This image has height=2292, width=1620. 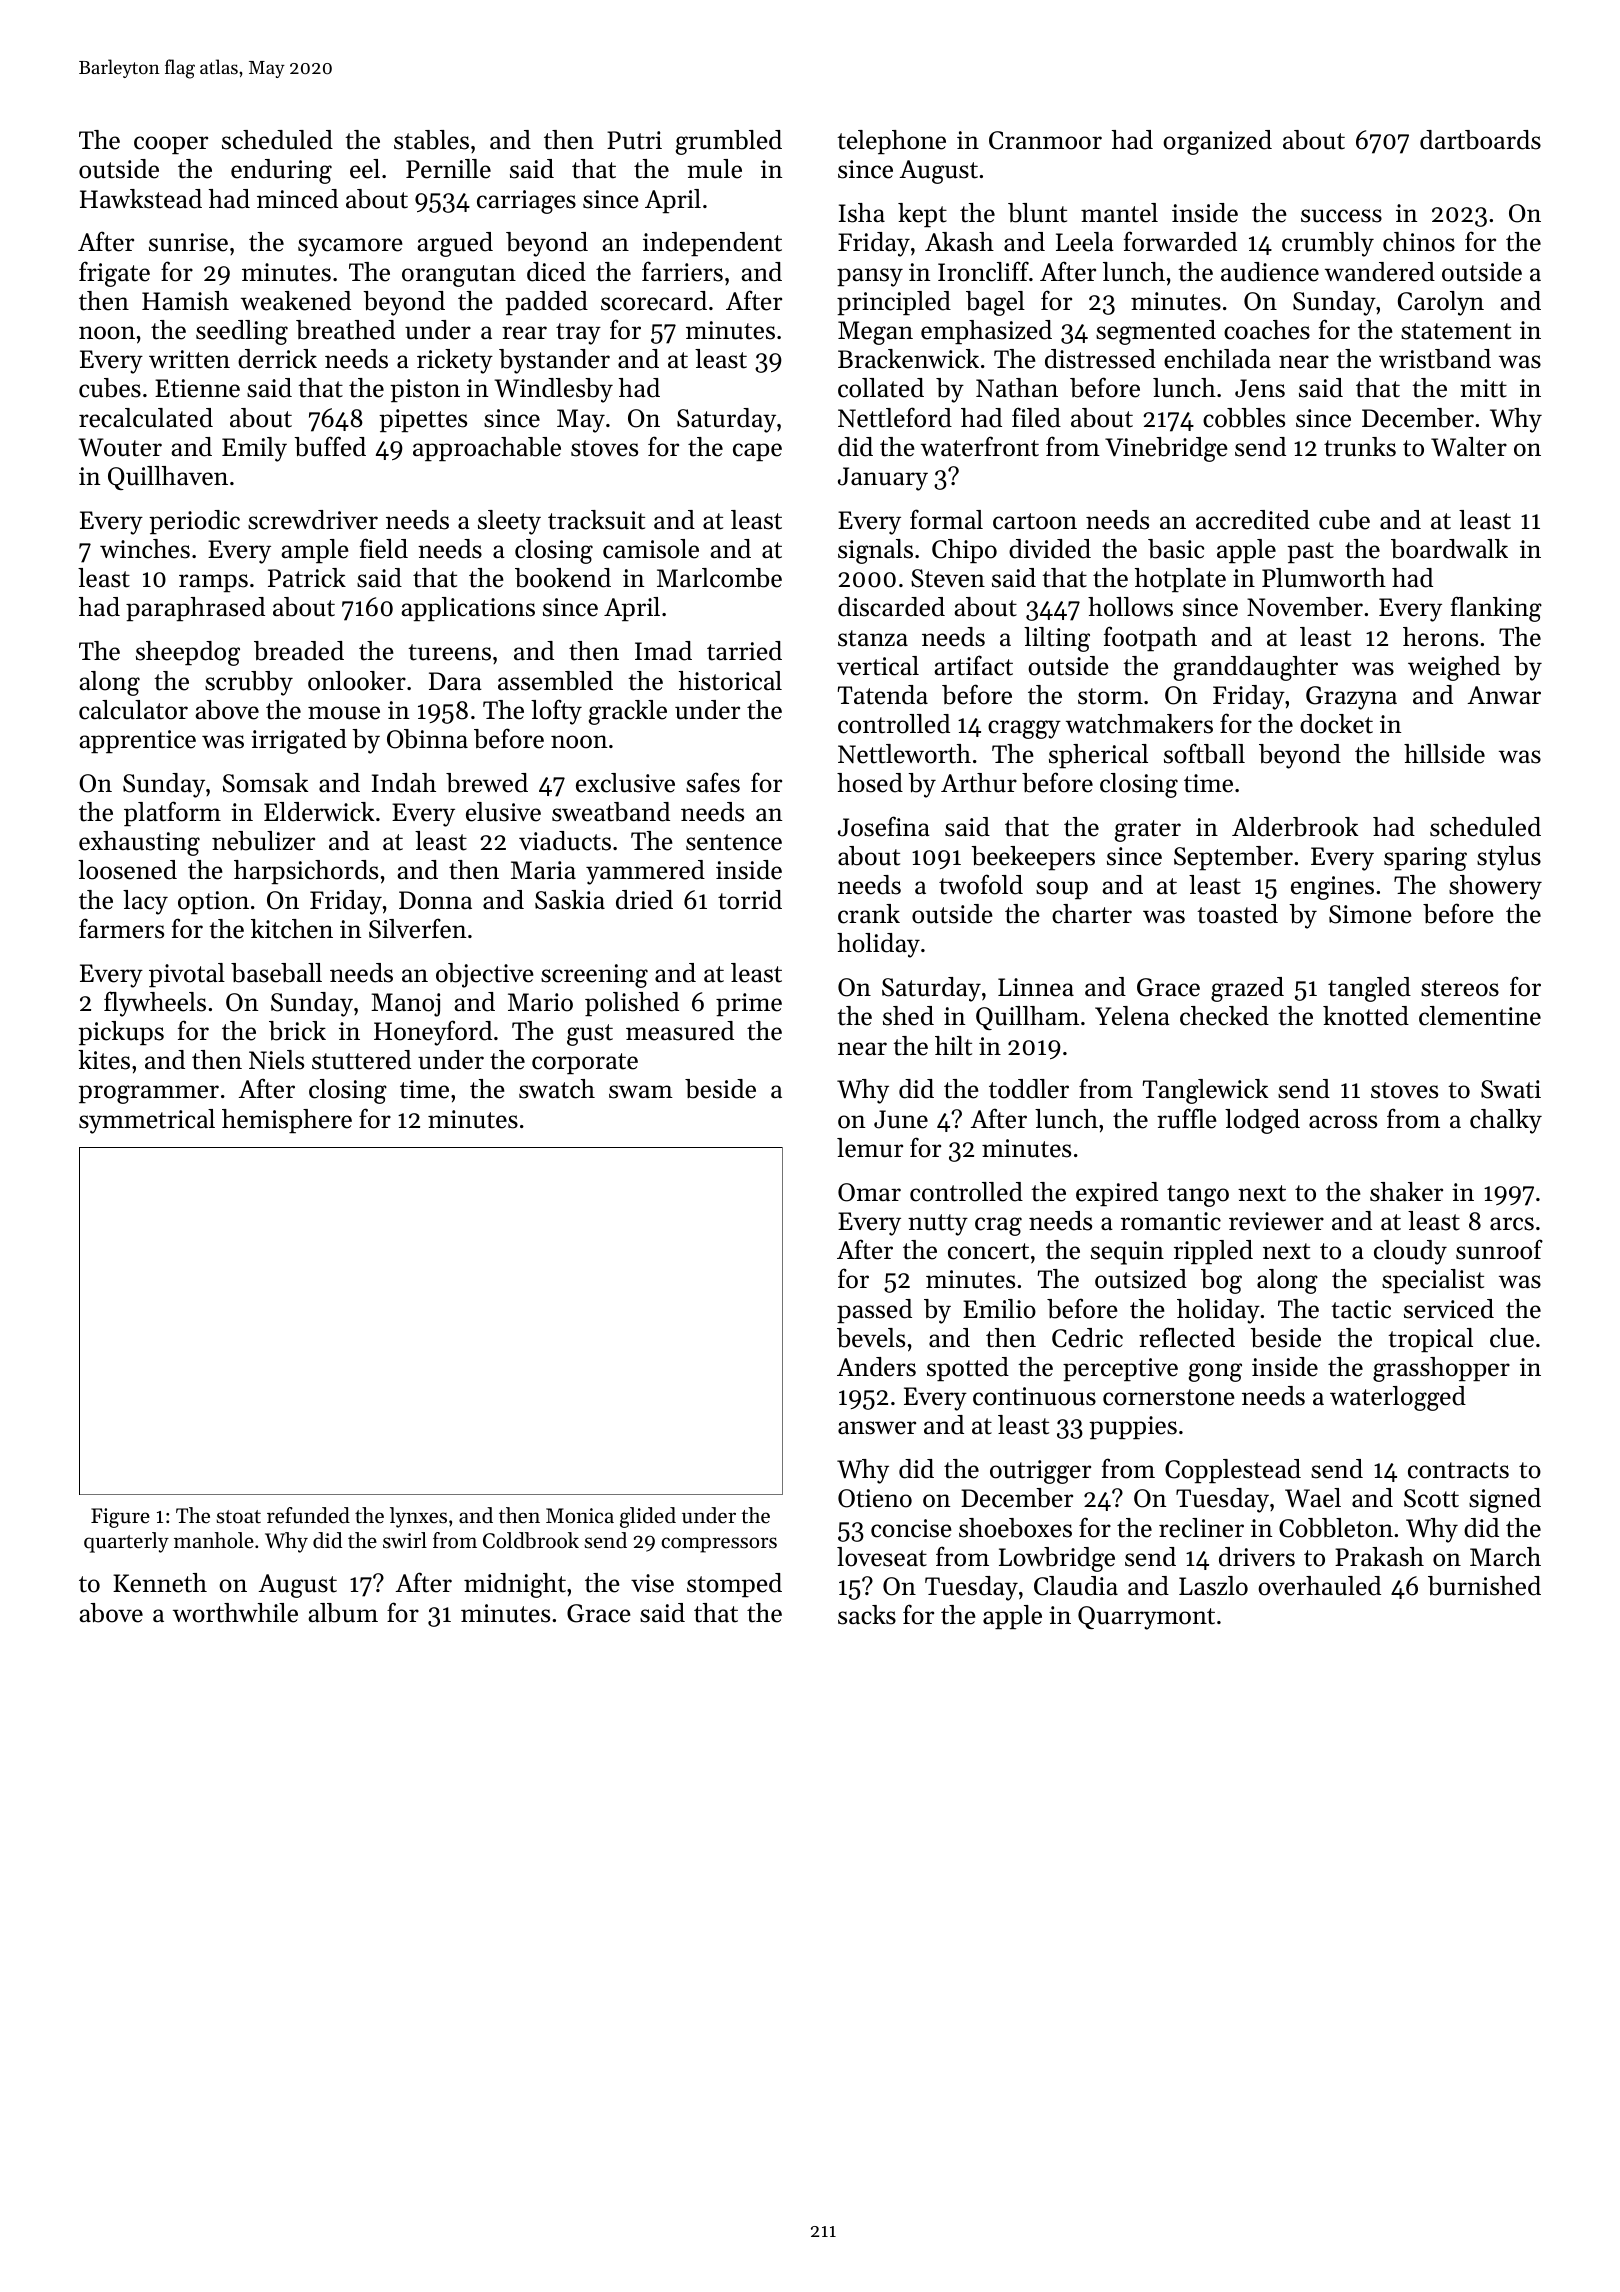 What do you see at coordinates (1319, 1586) in the image?
I see `overhauled` at bounding box center [1319, 1586].
